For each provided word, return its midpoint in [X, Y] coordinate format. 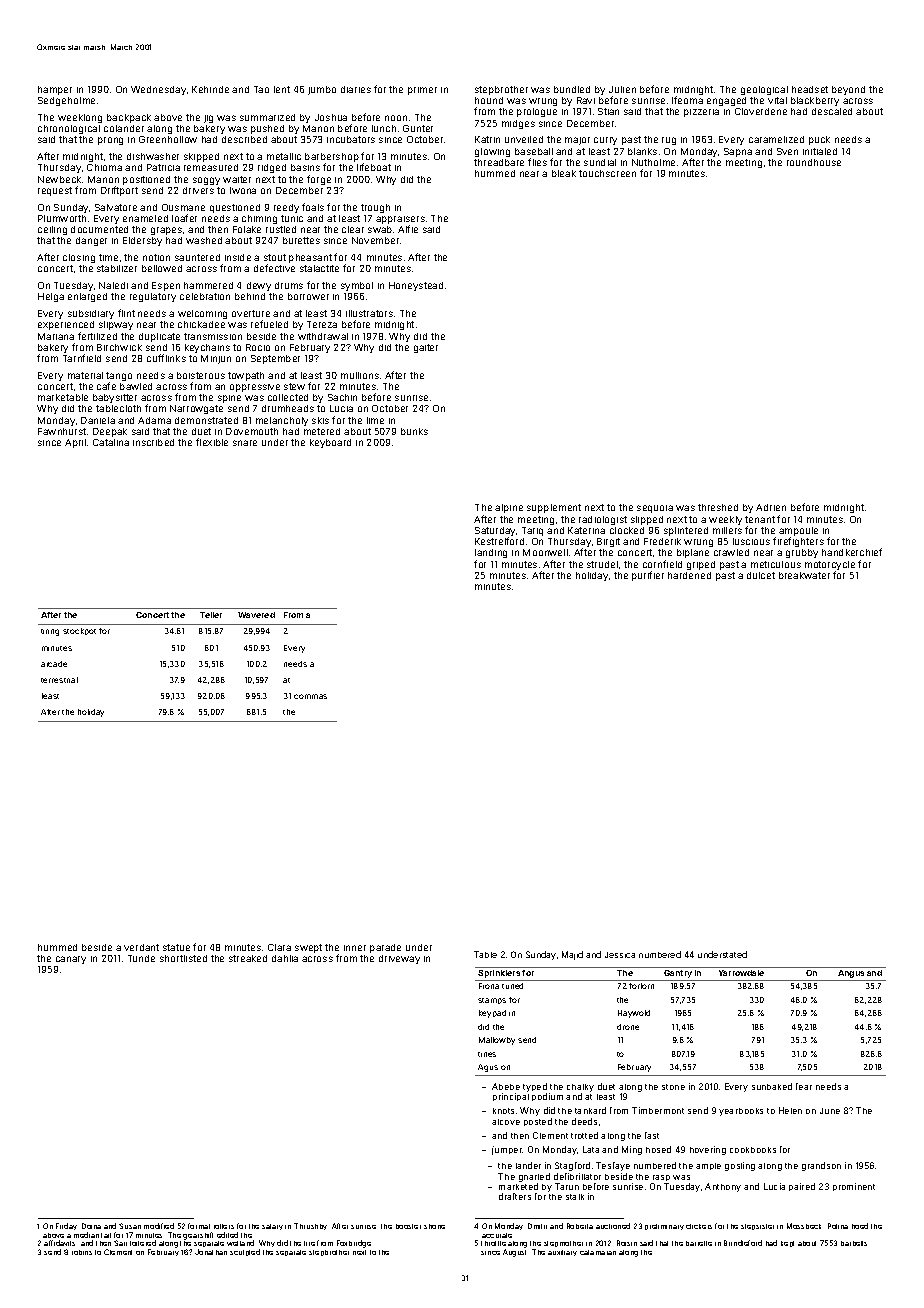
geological [764, 90]
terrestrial [59, 680]
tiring [50, 632]
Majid [572, 955]
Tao [261, 89]
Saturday [495, 531]
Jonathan [211, 1252]
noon [396, 118]
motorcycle [830, 565]
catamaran [598, 1252]
